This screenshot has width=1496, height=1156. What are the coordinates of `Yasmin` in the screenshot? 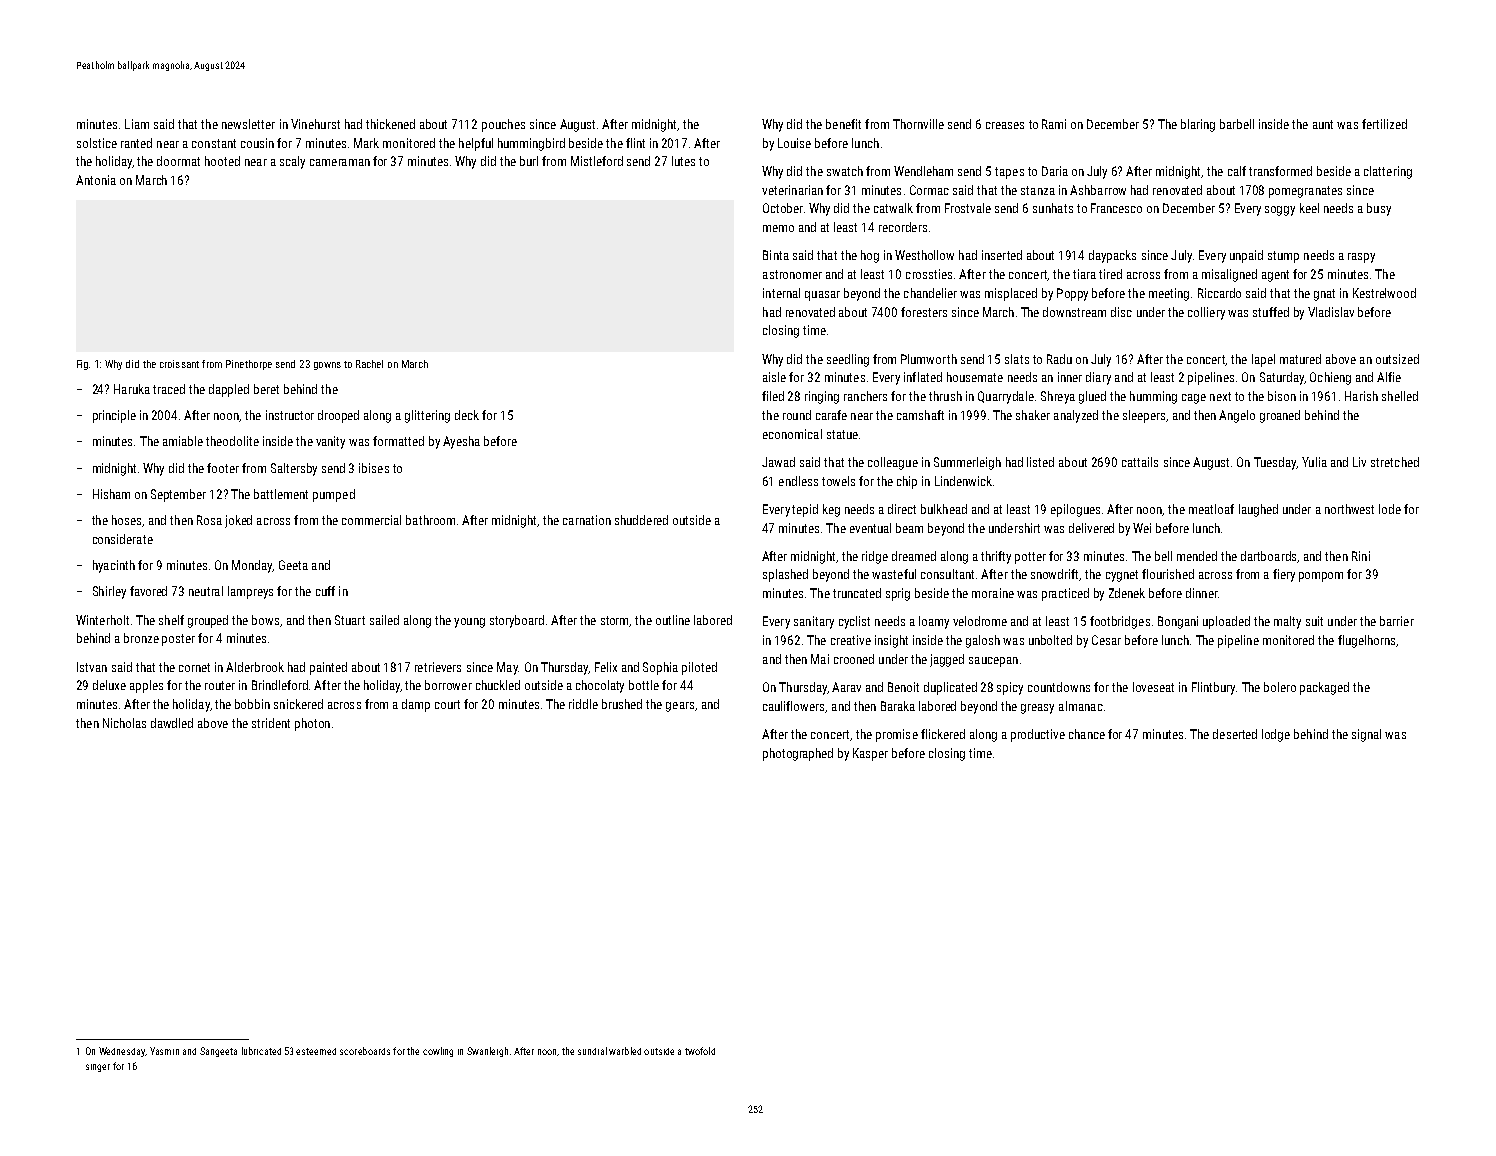 It's located at (164, 1051).
